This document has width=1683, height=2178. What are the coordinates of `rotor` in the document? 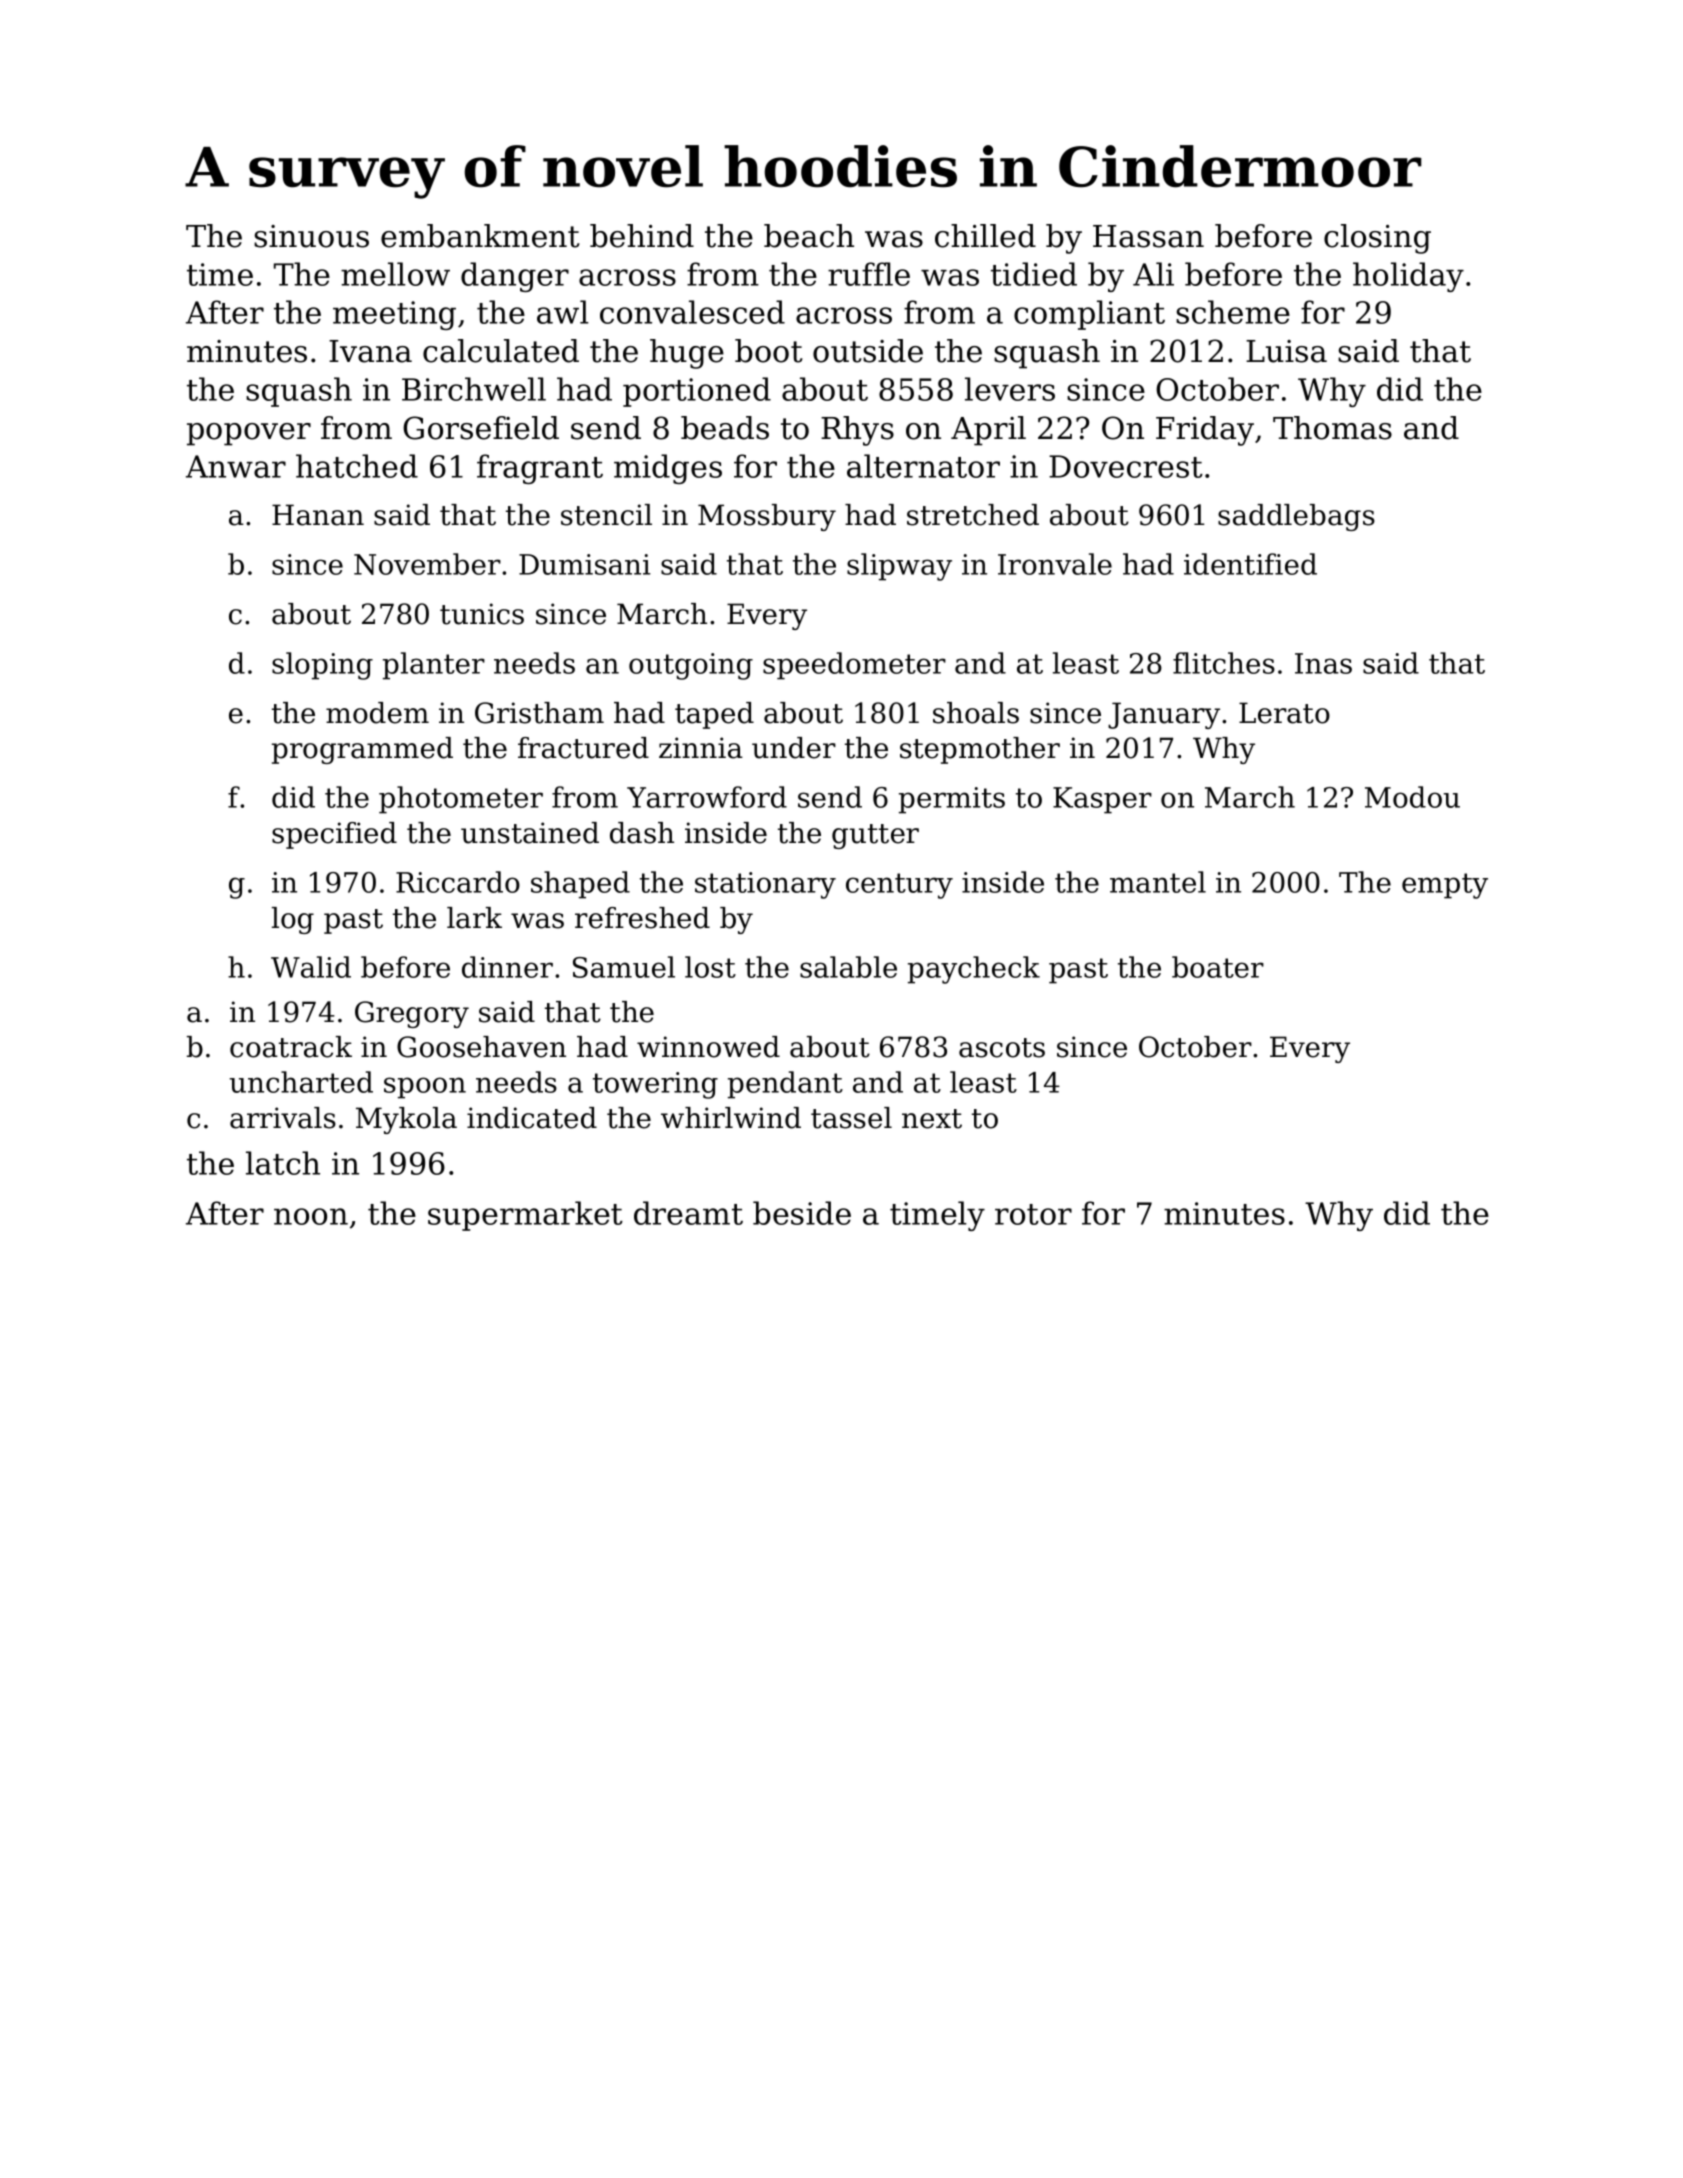 It's located at (1033, 1214).
